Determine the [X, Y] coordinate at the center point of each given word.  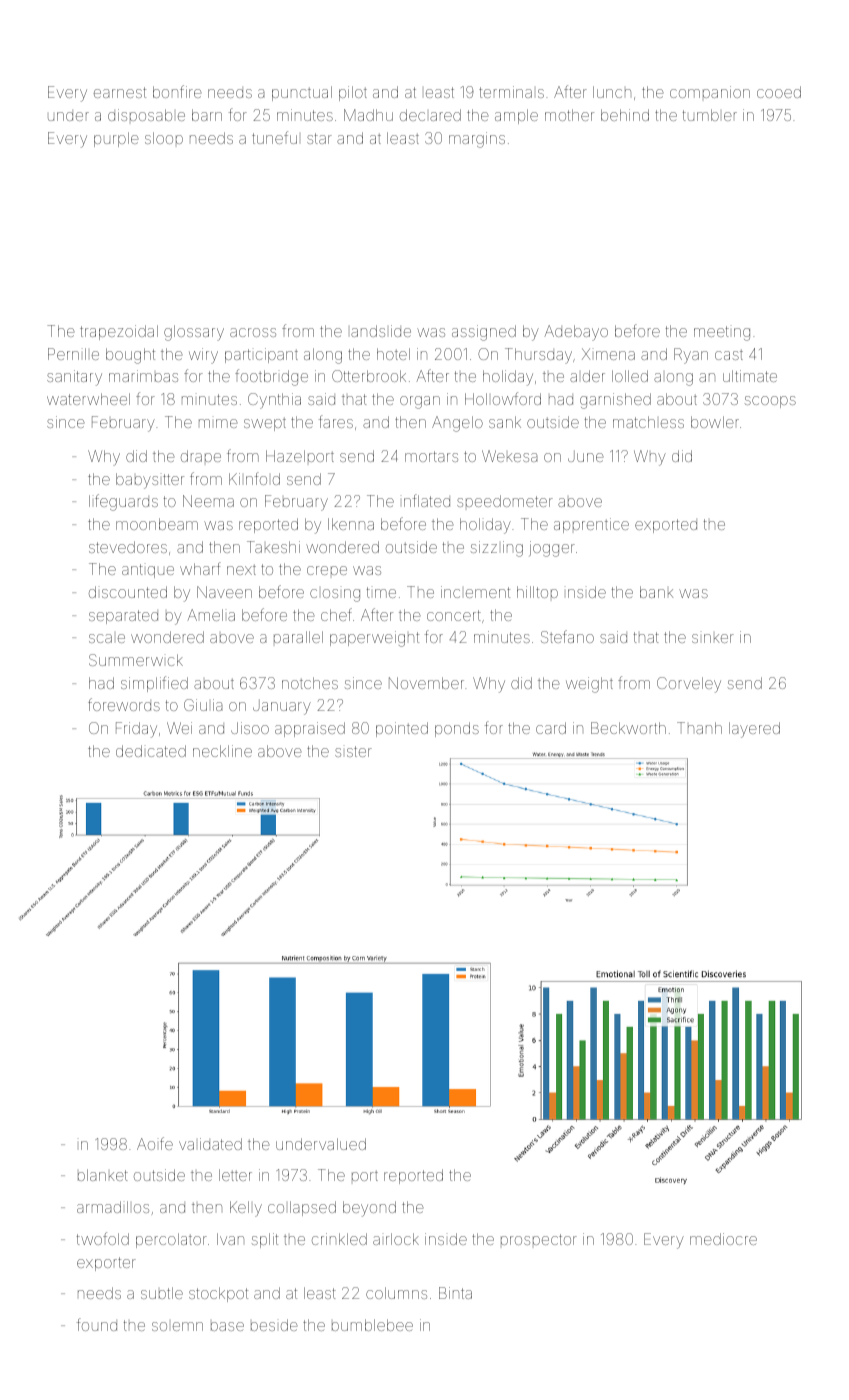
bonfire [177, 91]
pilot [353, 93]
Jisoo [250, 728]
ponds [457, 729]
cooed [779, 92]
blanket [103, 1175]
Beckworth [628, 728]
